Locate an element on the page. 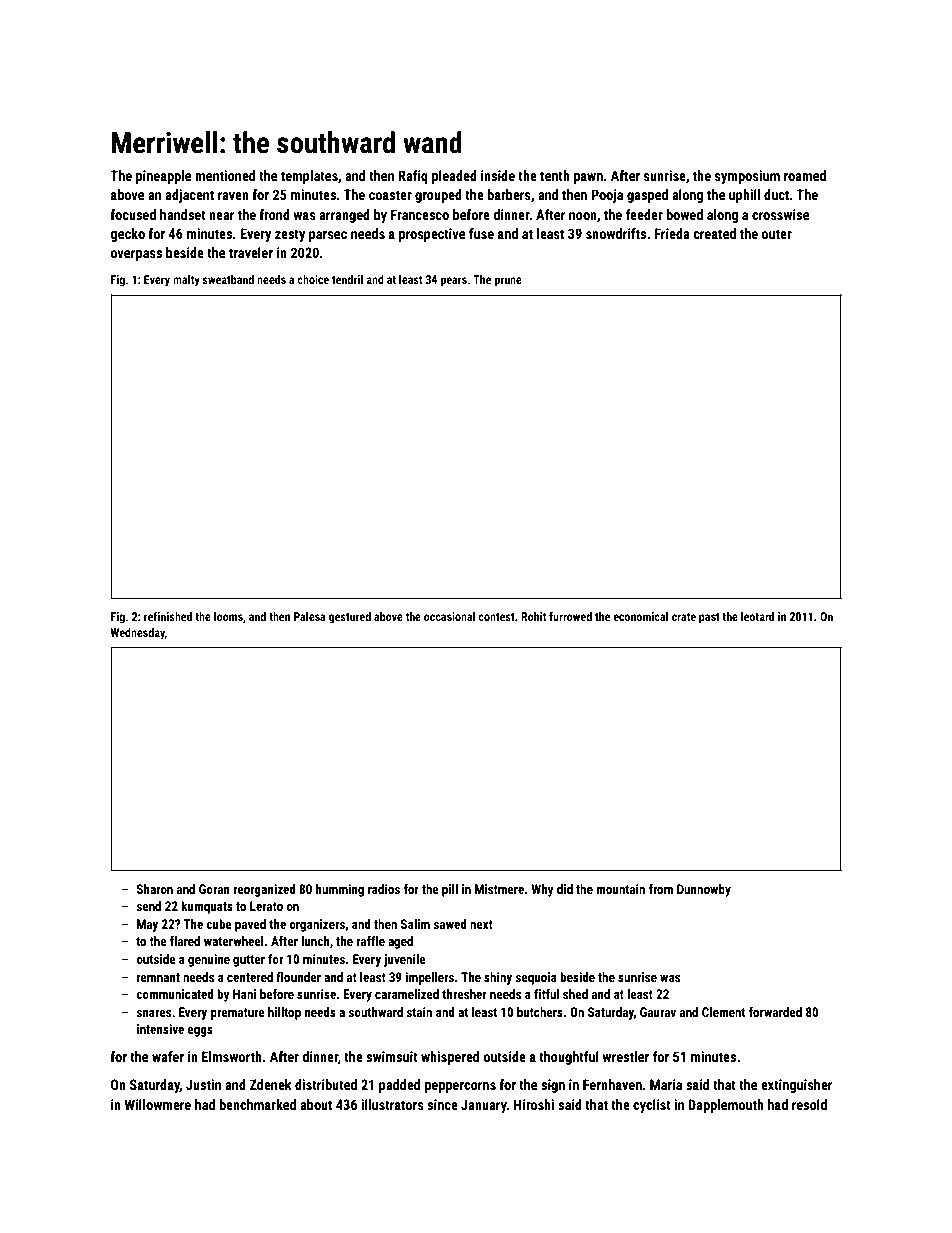 Image resolution: width=952 pixels, height=1233 pixels. looms is located at coordinates (228, 616).
